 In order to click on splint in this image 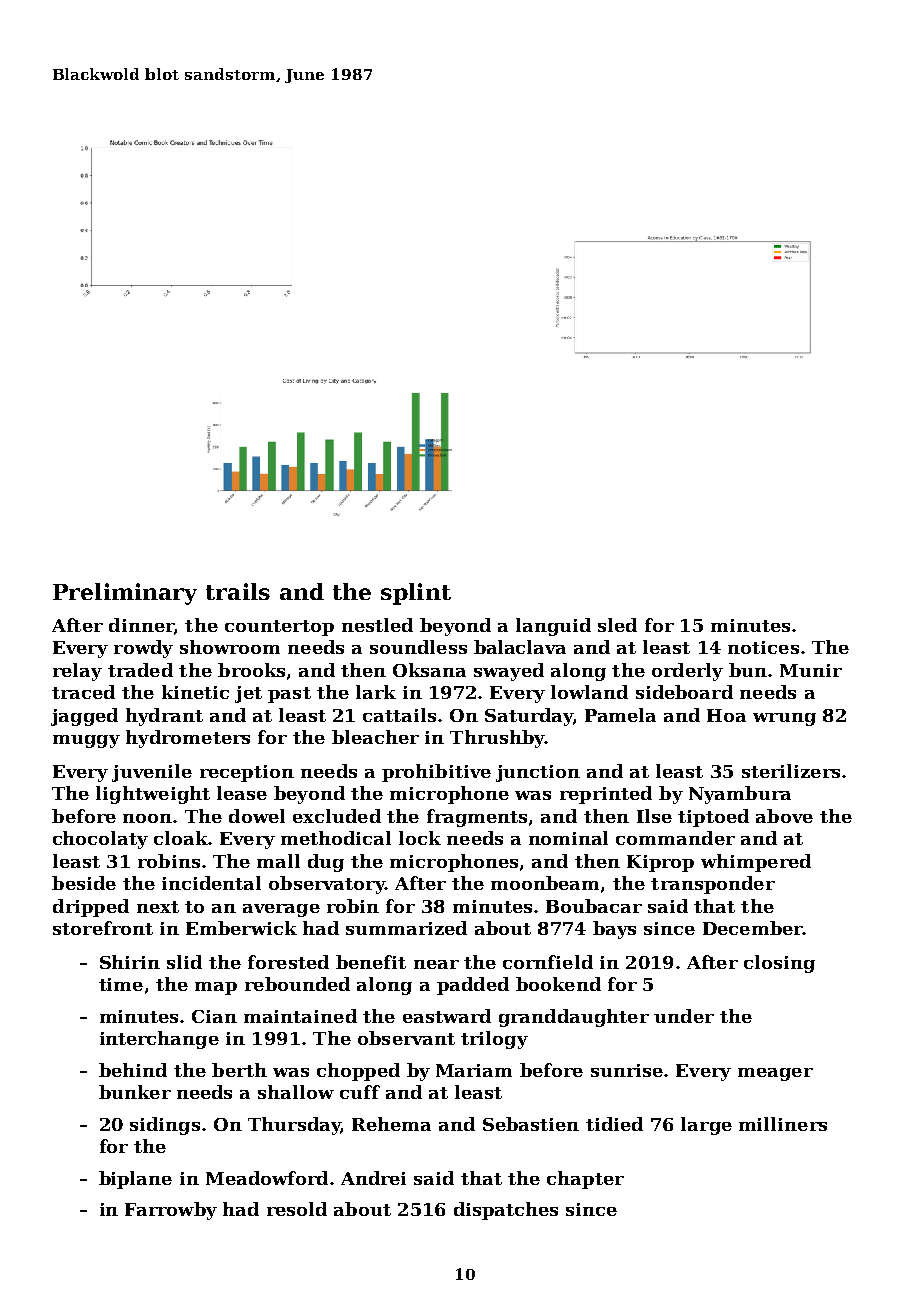, I will do `click(416, 594)`.
